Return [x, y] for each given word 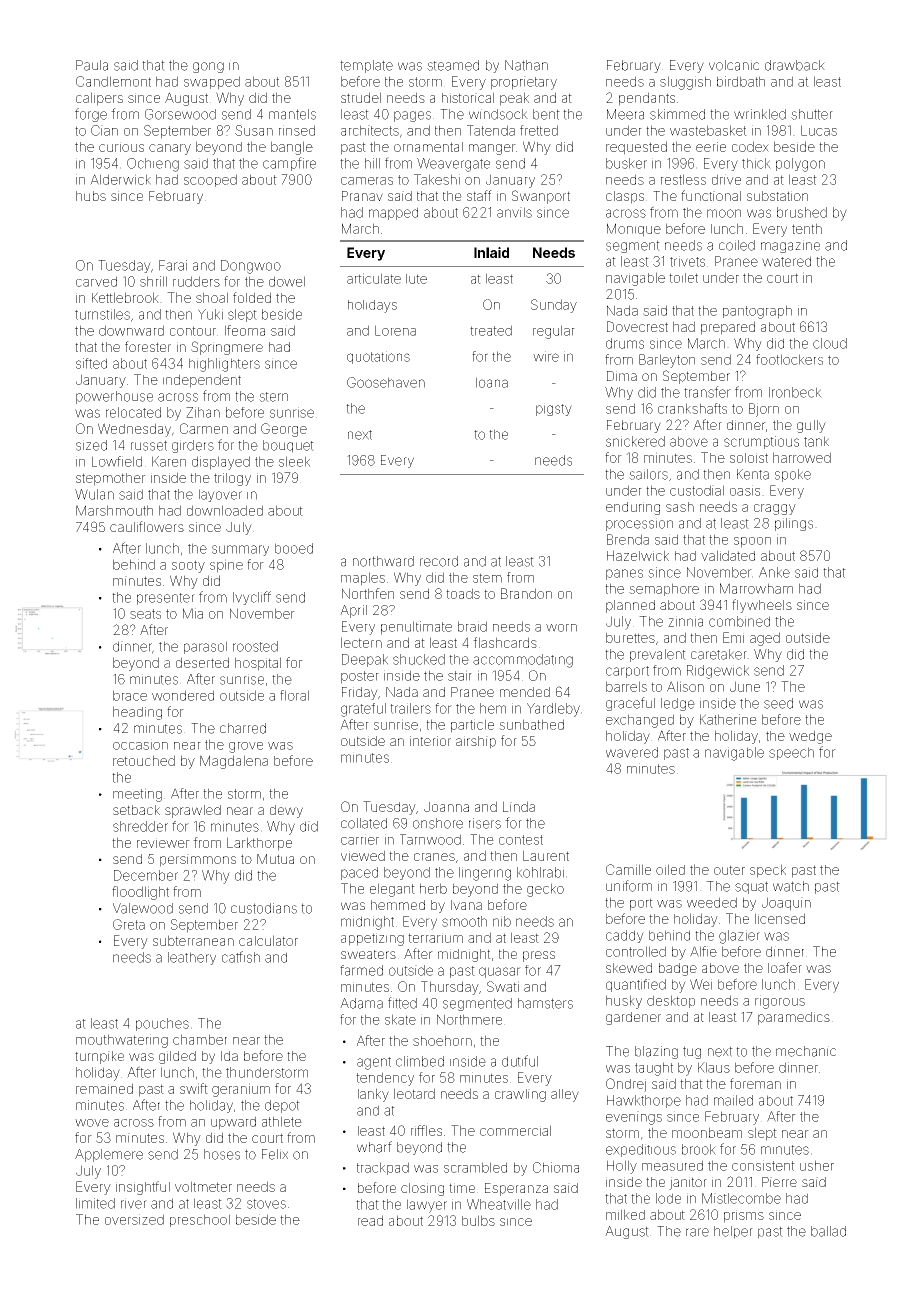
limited [95, 1203]
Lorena [395, 330]
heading [137, 713]
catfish [241, 957]
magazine [790, 246]
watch [791, 886]
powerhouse [114, 397]
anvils [514, 212]
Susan [254, 130]
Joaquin [786, 904]
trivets [687, 261]
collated [364, 823]
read [370, 1220]
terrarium [435, 938]
